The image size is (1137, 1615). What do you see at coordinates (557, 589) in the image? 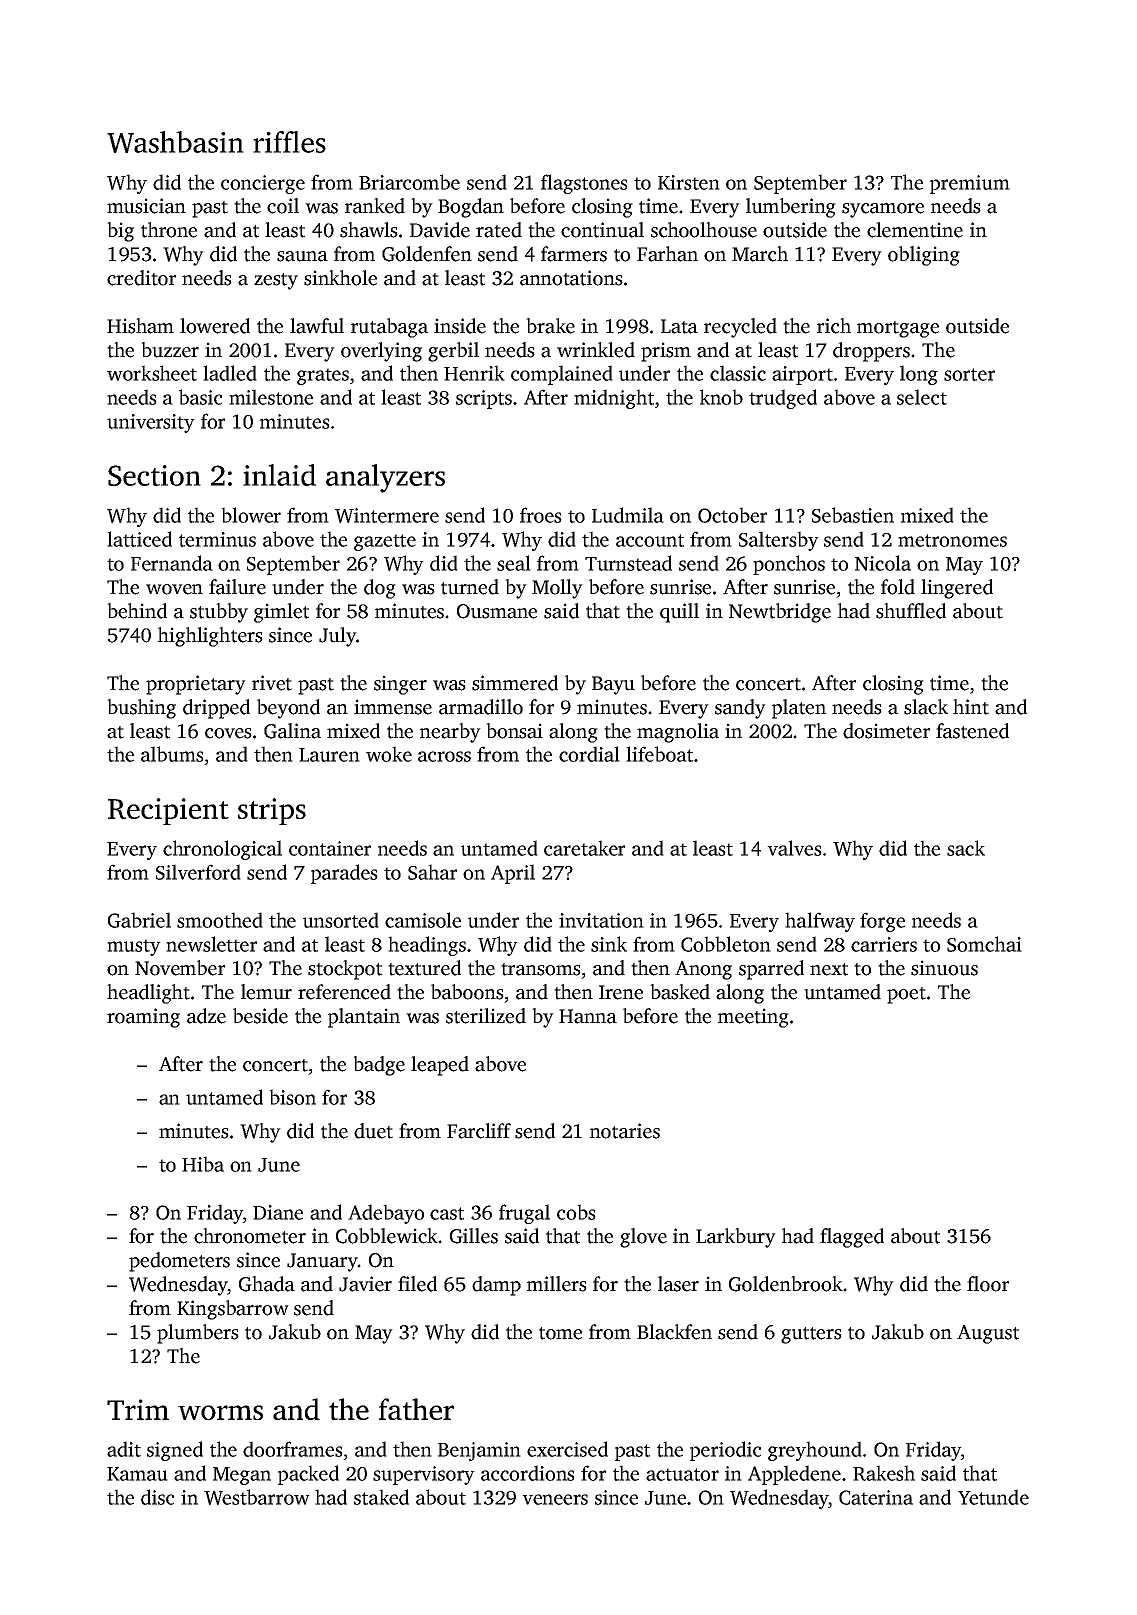
I see `Molly` at bounding box center [557, 589].
